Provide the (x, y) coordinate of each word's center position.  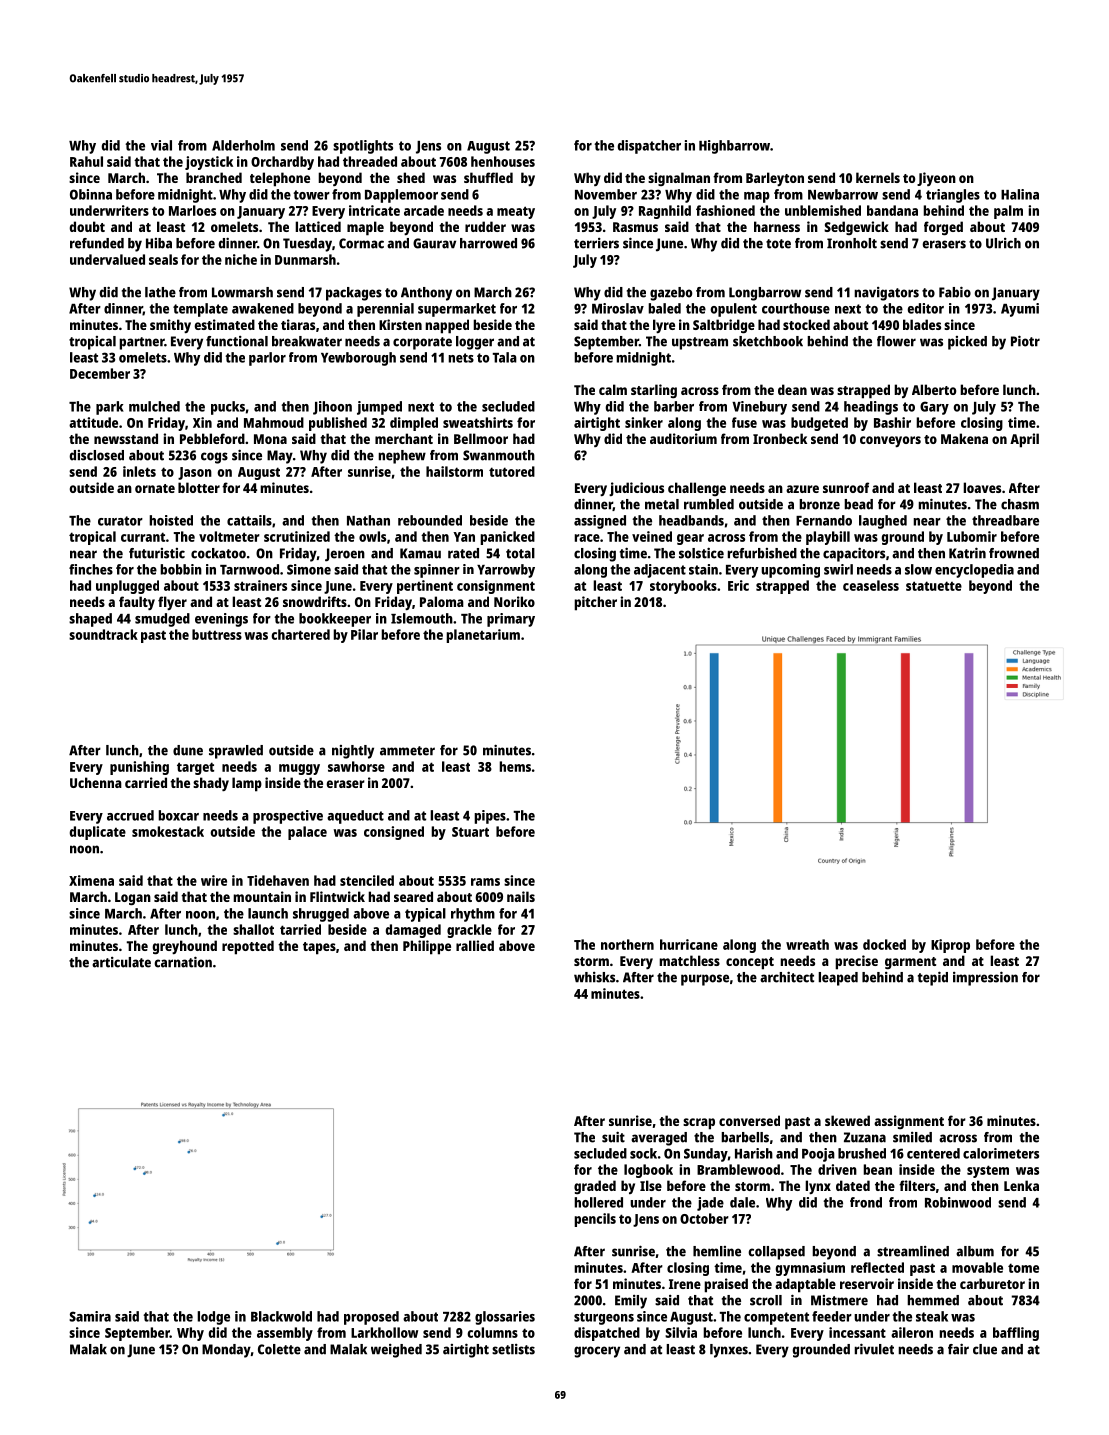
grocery (597, 1352)
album (975, 1251)
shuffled (488, 177)
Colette (279, 1349)
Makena (964, 438)
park (110, 408)
